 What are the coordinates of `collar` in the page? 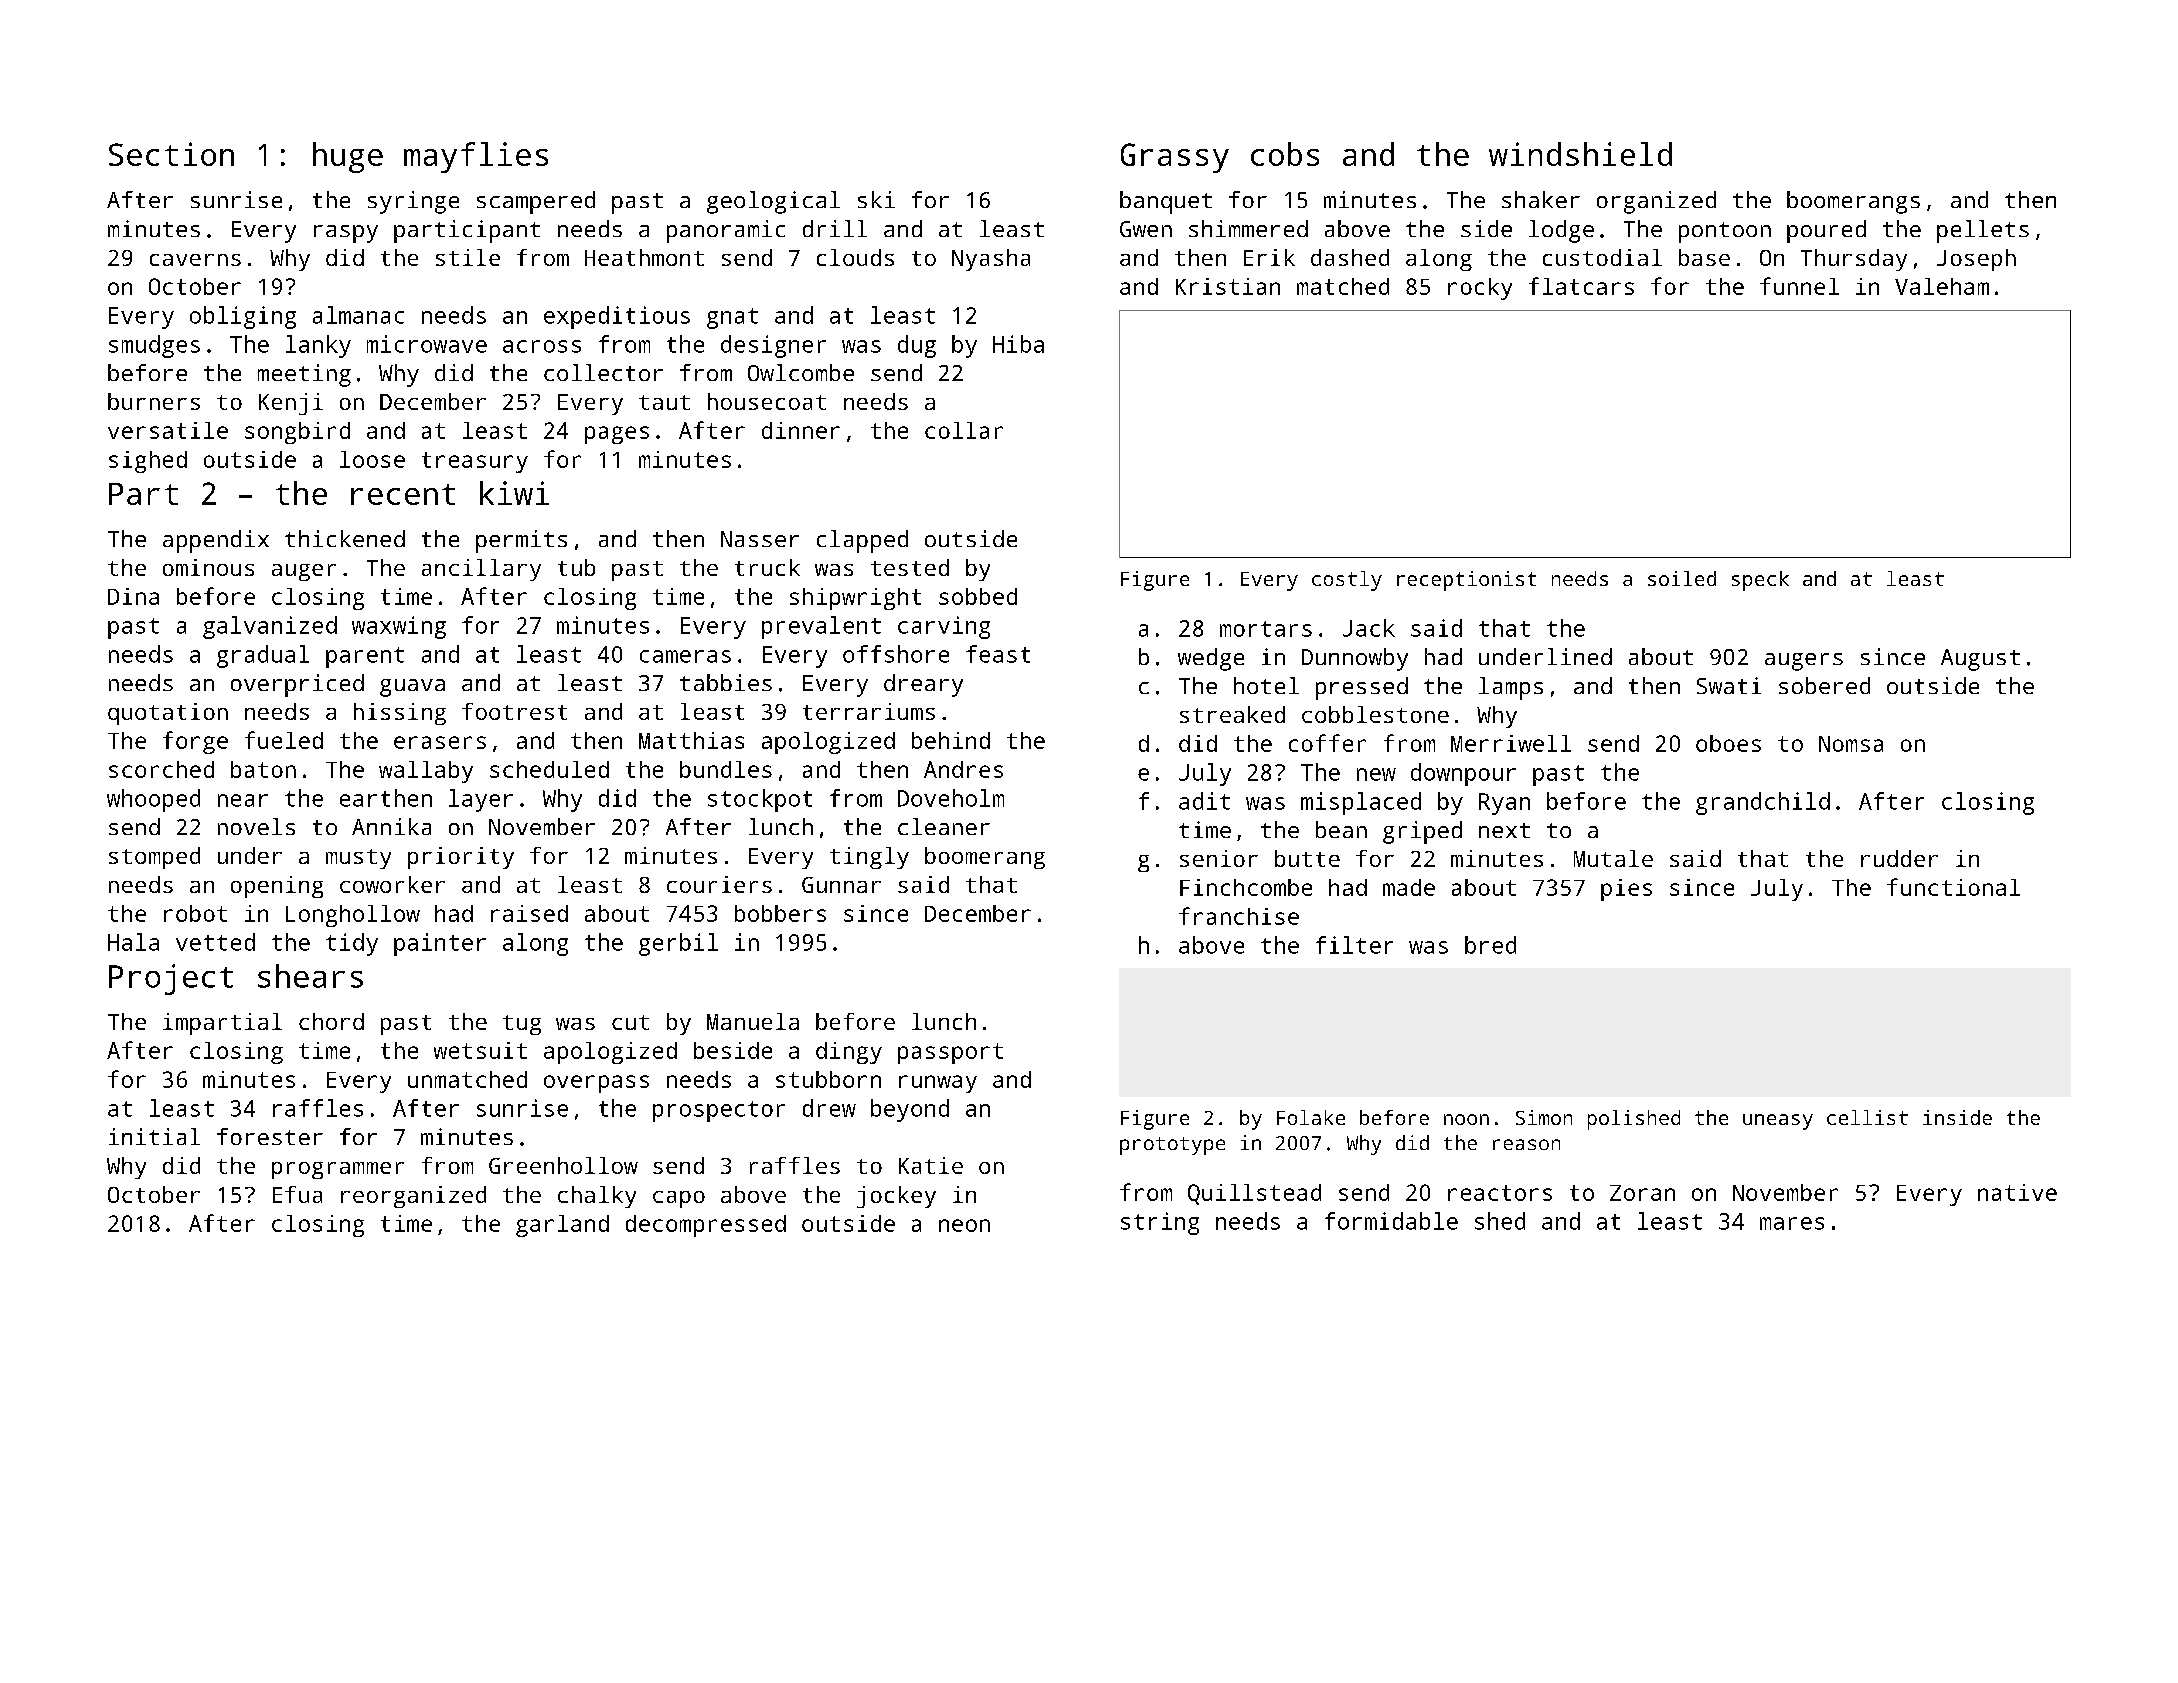 It's located at (964, 430).
